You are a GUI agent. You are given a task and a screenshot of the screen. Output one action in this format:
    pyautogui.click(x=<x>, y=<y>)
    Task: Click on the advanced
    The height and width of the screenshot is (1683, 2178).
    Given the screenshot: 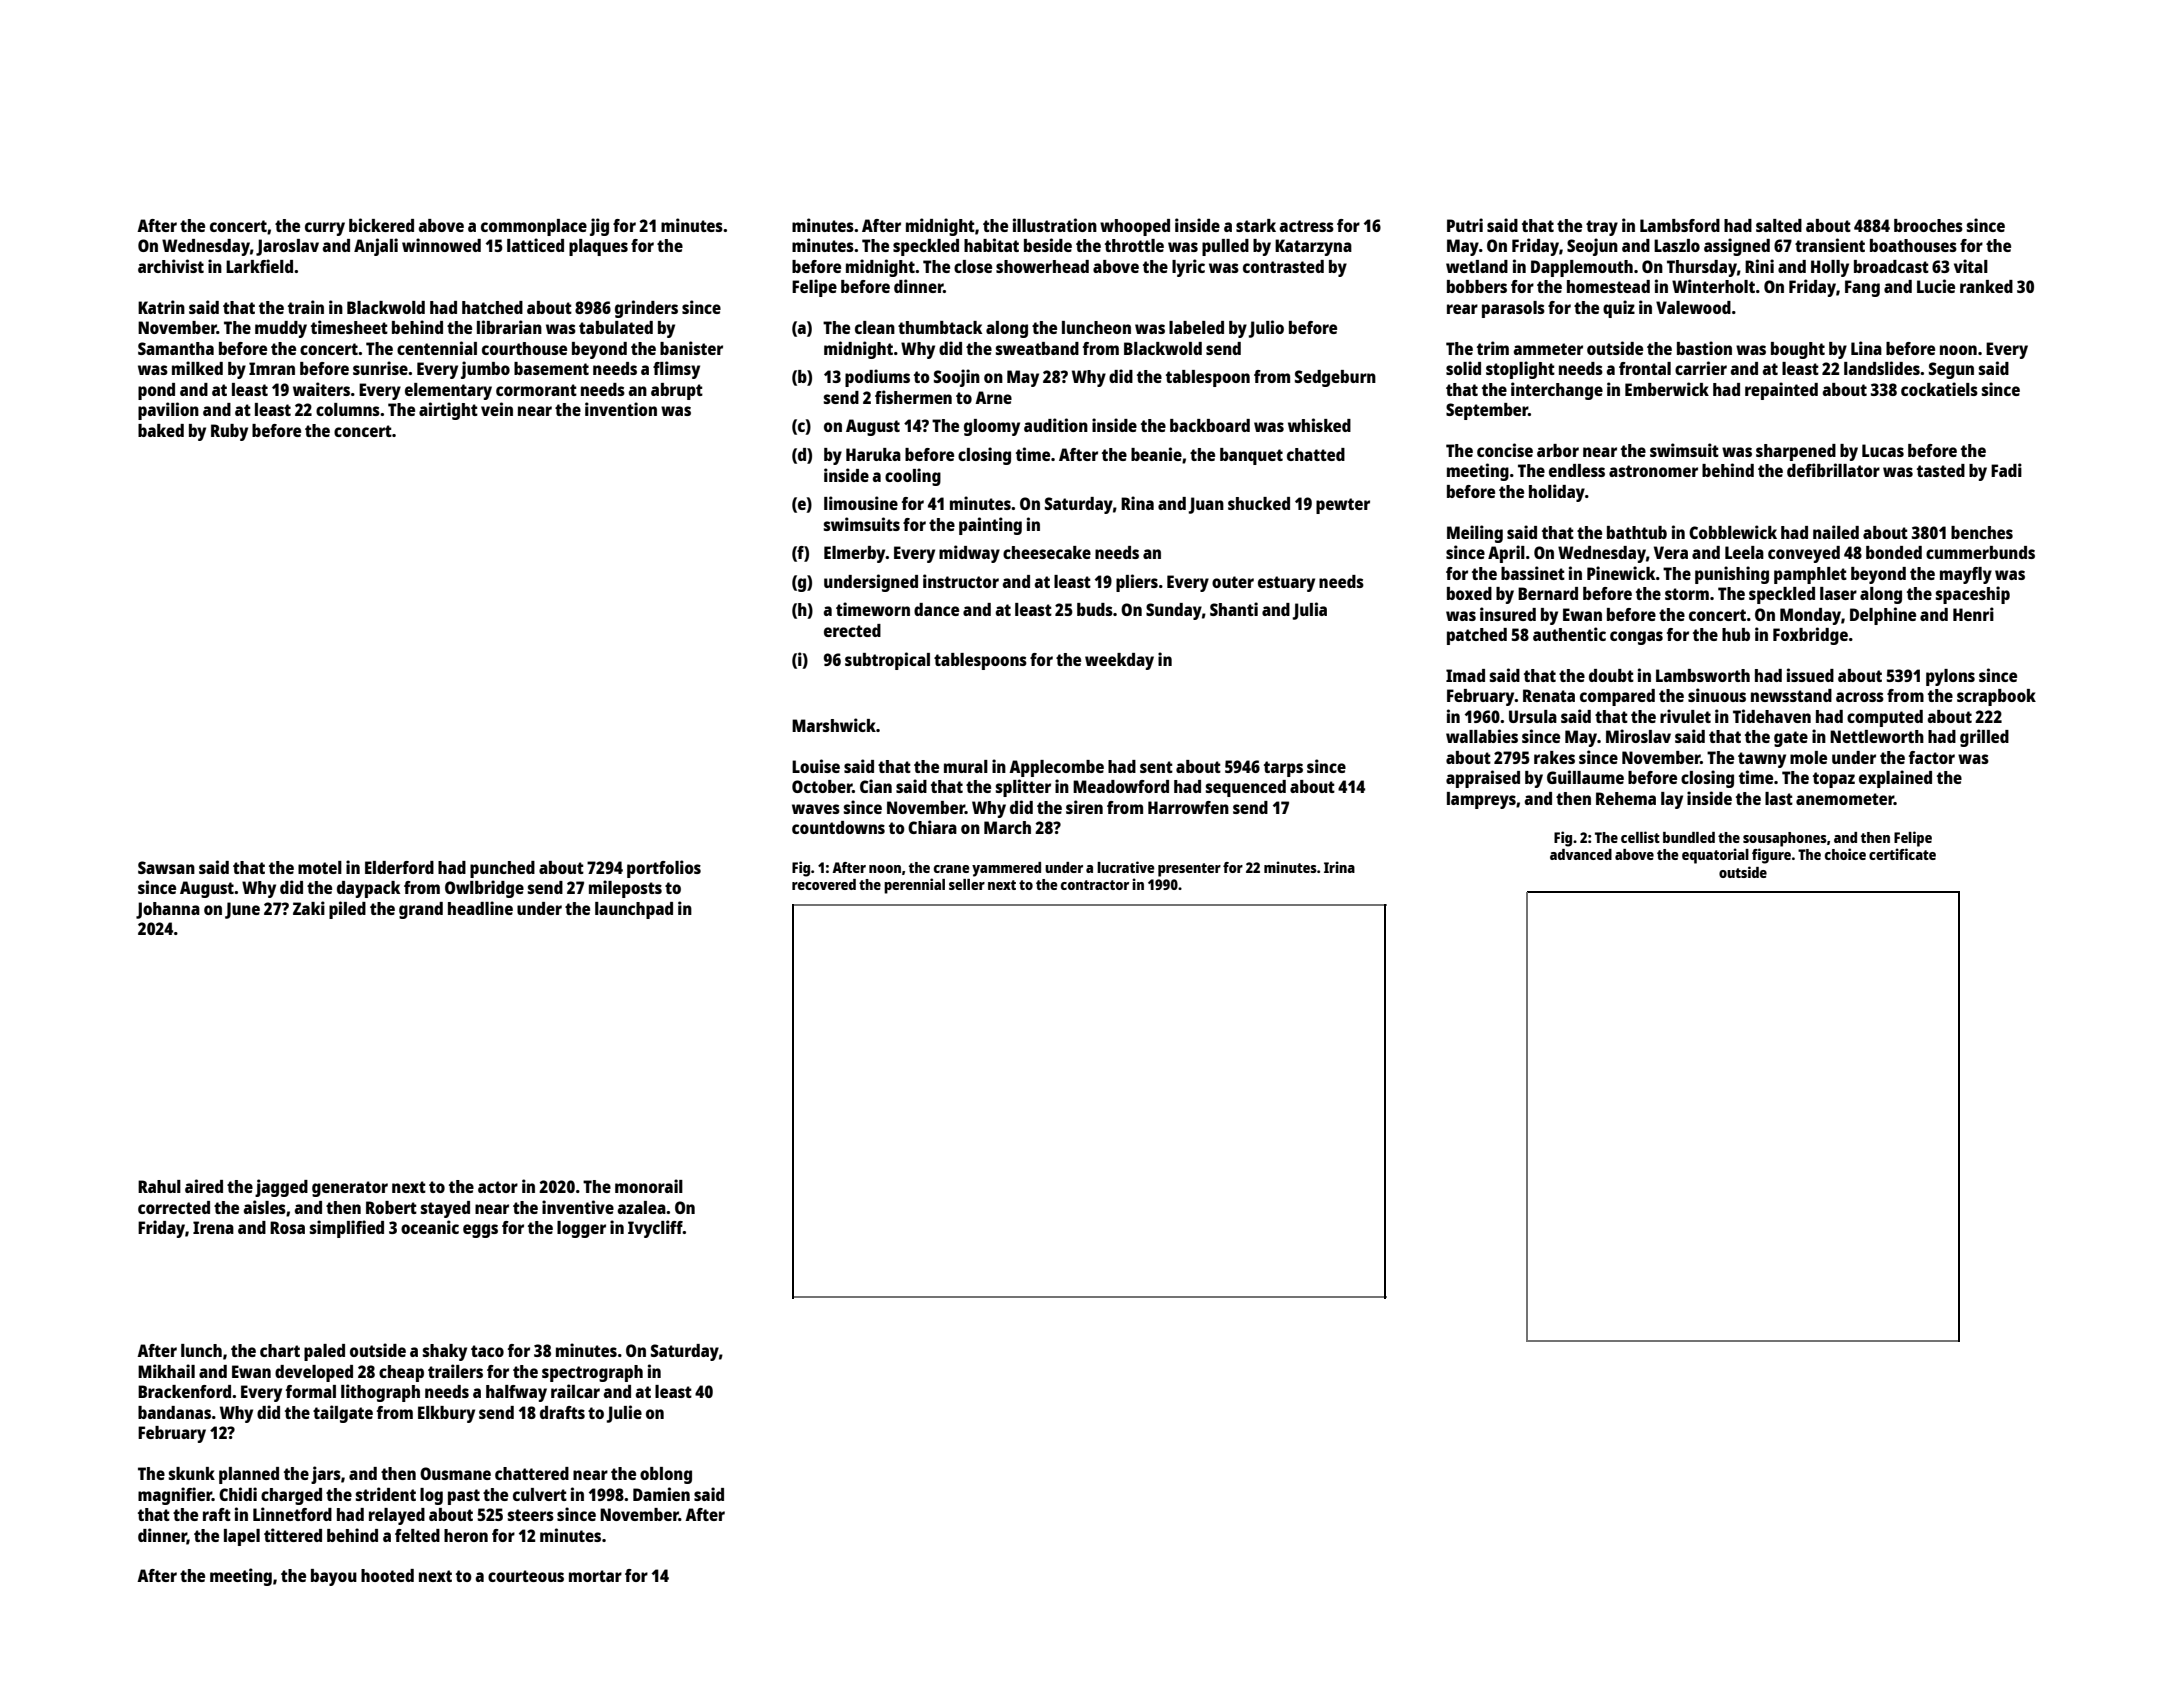 What is the action you would take?
    pyautogui.click(x=1581, y=854)
